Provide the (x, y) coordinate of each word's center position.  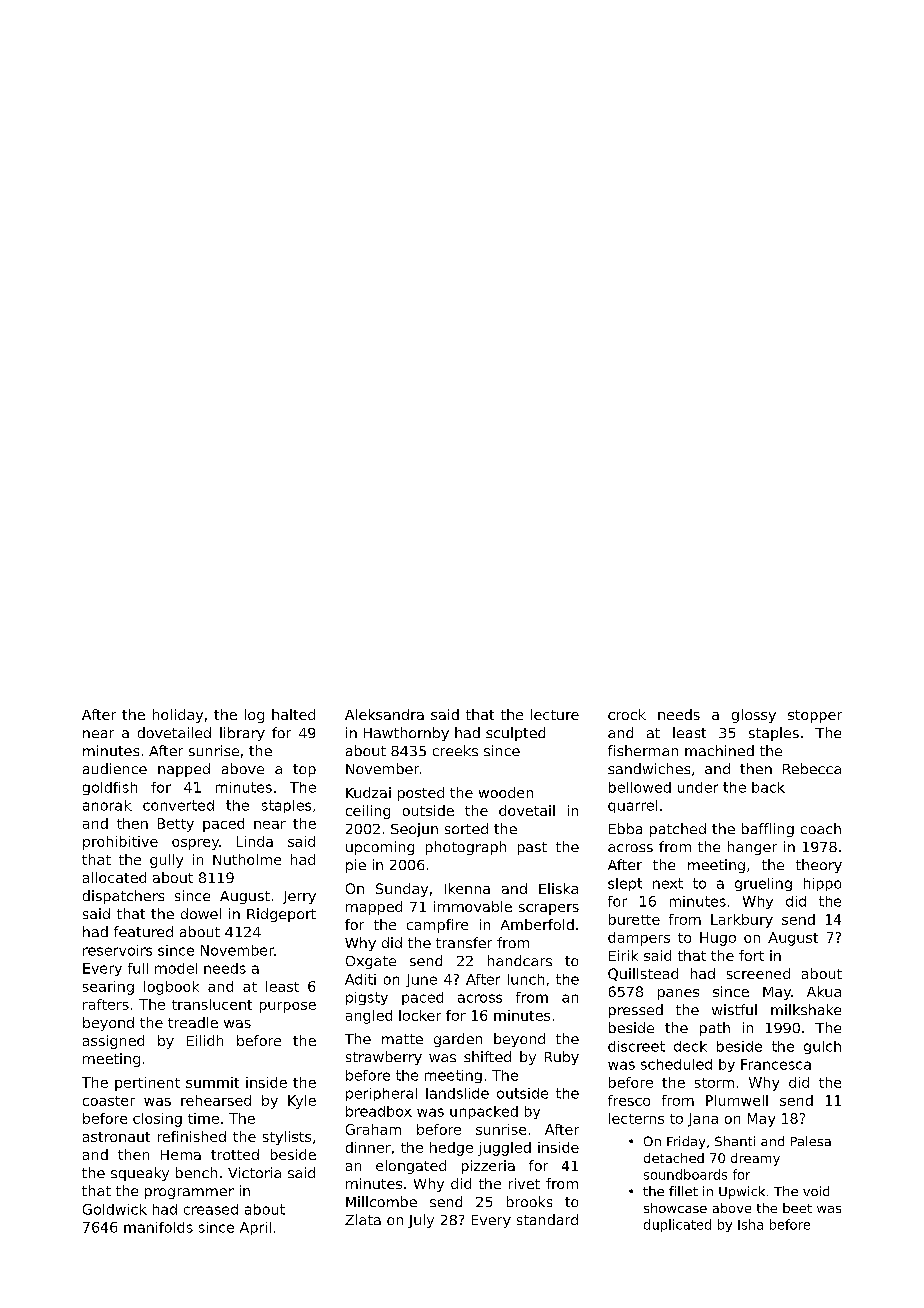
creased (211, 1209)
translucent (212, 1004)
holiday (178, 716)
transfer (464, 942)
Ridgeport (281, 915)
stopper (815, 716)
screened (758, 973)
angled (369, 1017)
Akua (824, 991)
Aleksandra (384, 714)
